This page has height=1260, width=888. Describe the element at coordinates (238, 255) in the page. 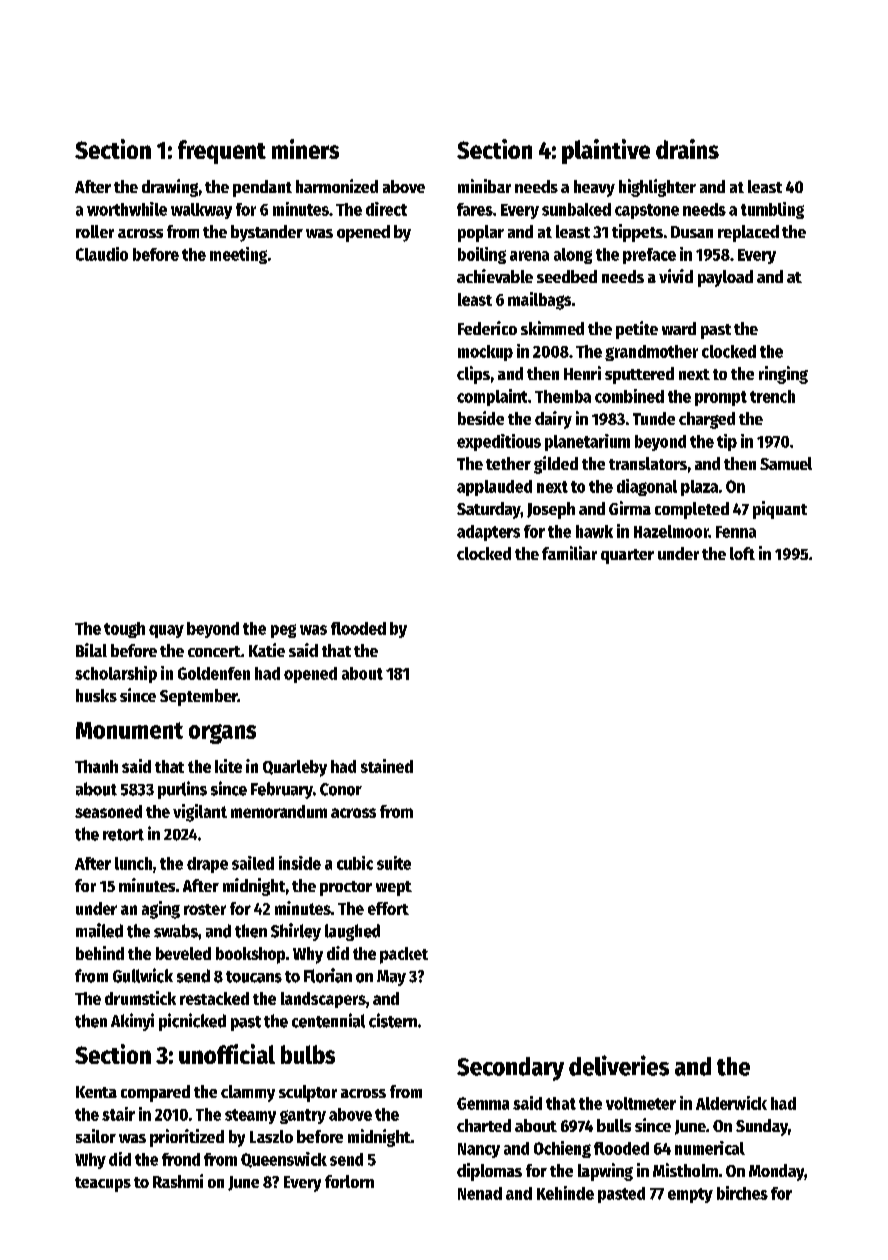

I see `meeting` at that location.
